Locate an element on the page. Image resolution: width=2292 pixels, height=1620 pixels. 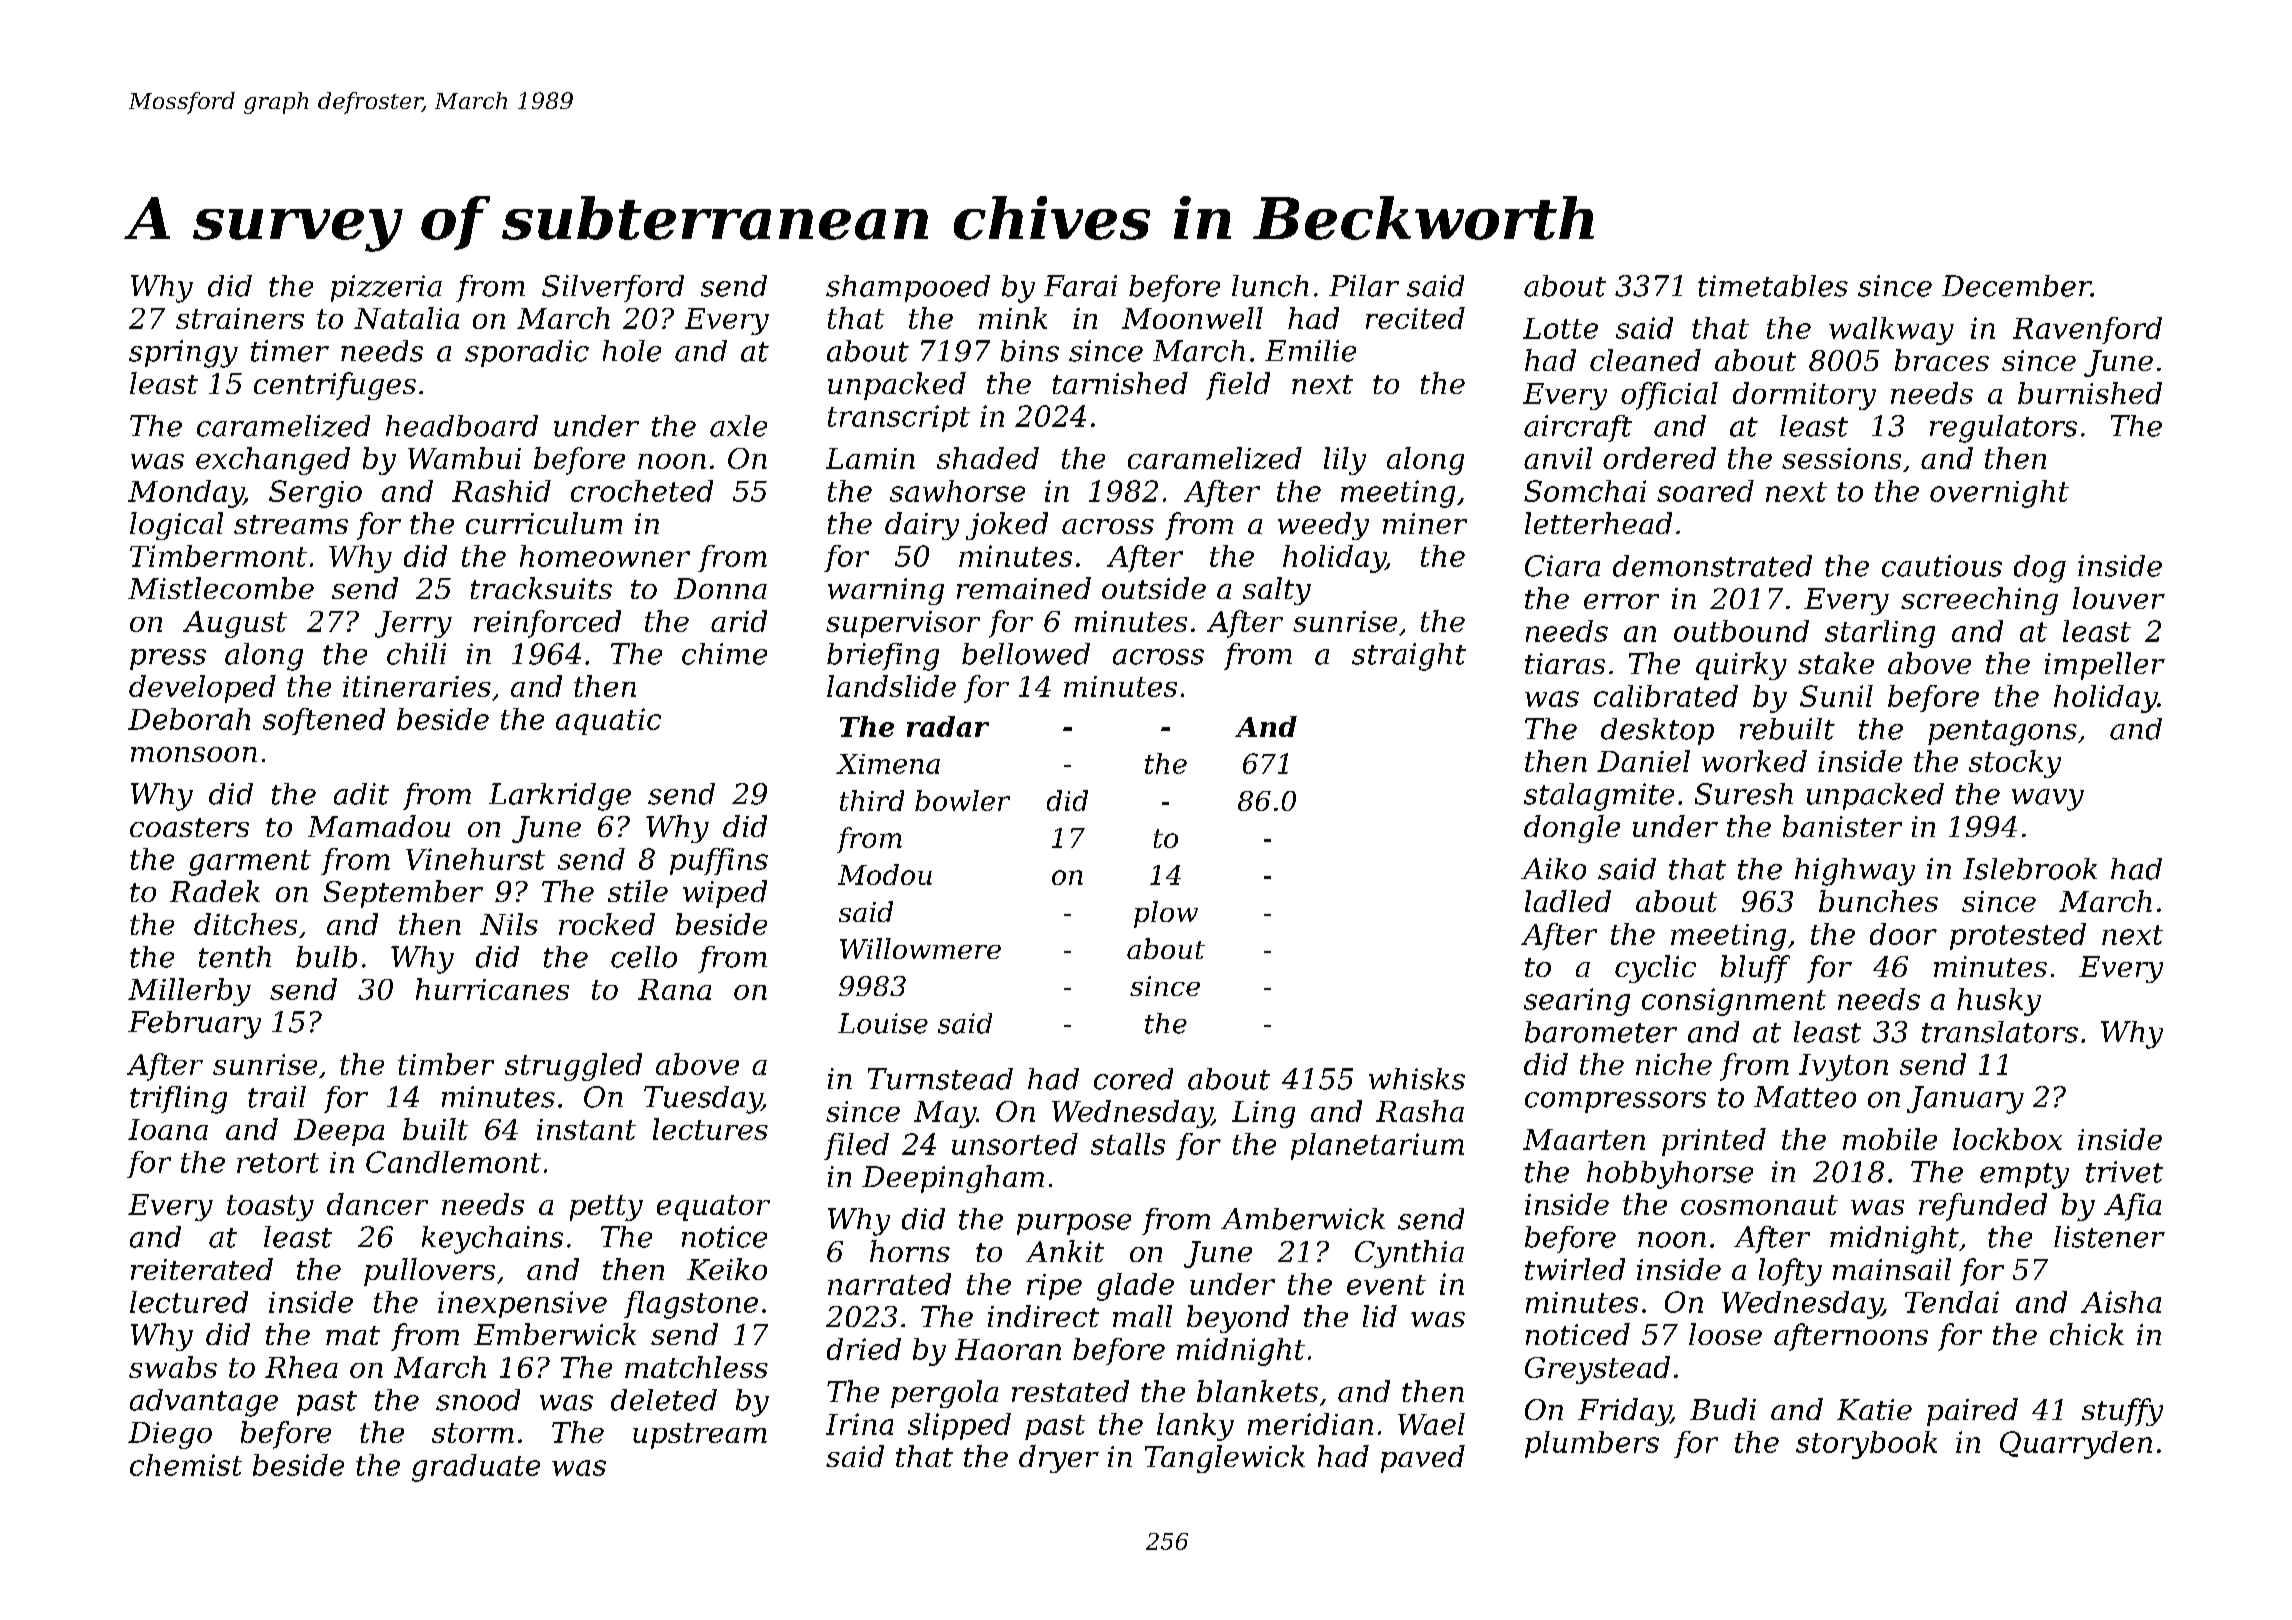
tarnished is located at coordinates (1120, 383).
